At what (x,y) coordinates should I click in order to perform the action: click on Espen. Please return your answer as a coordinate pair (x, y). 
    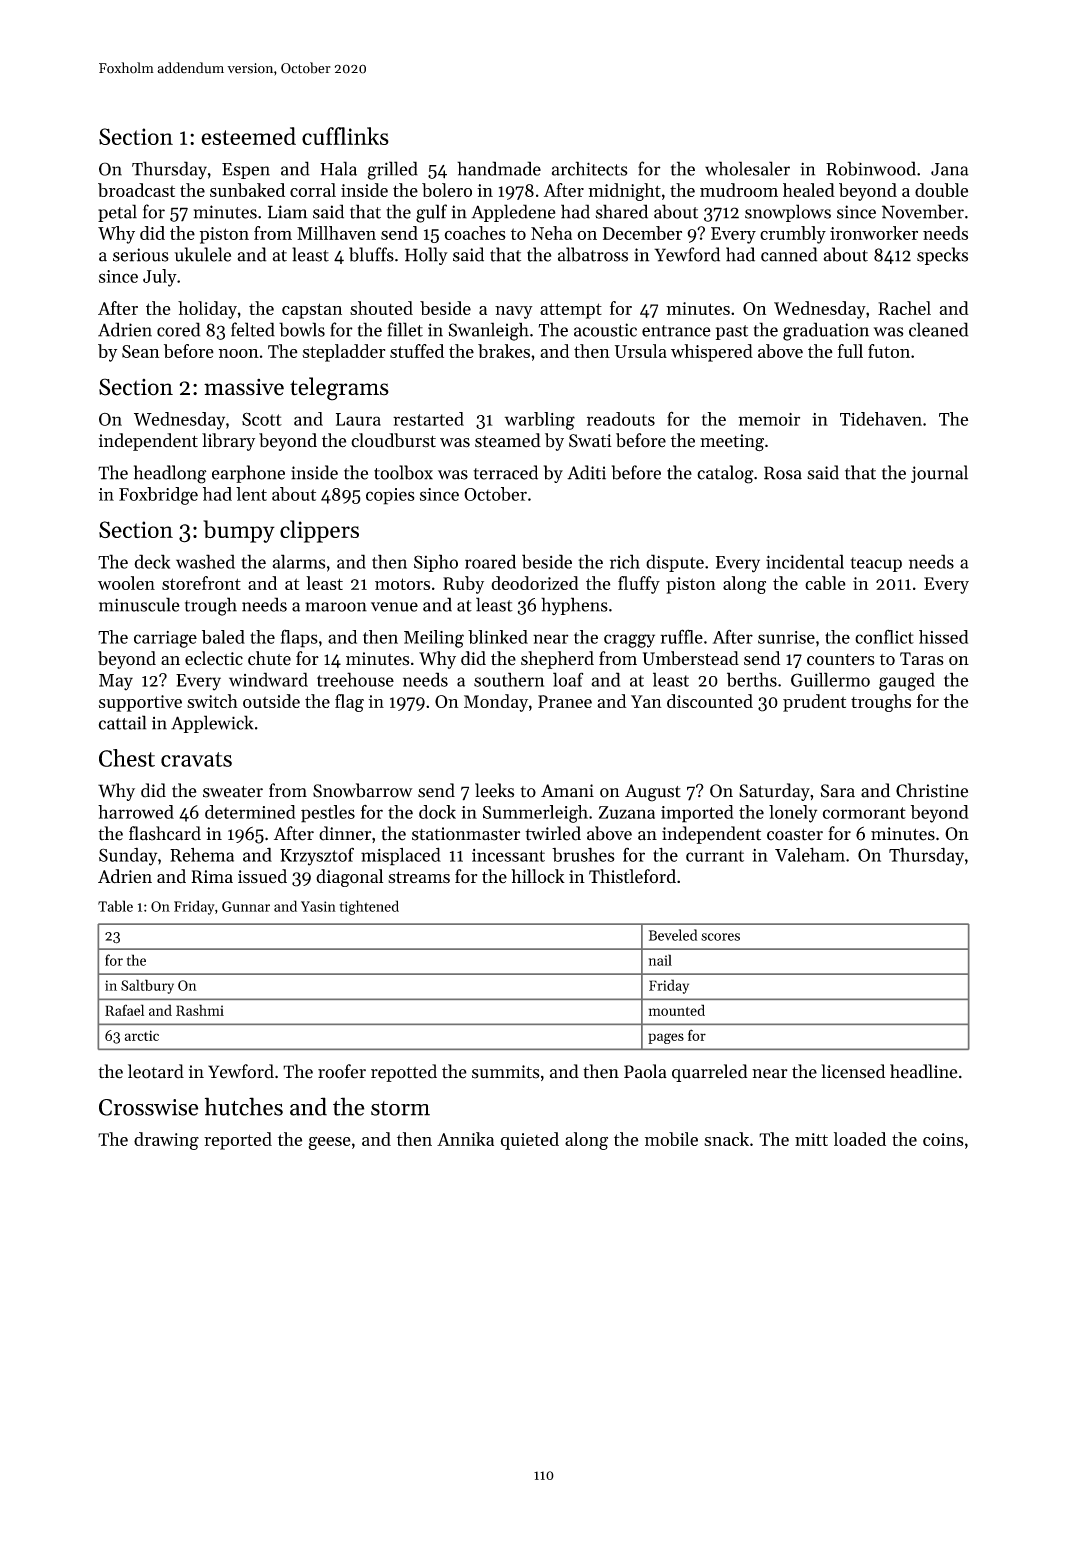
    Looking at the image, I should click on (246, 171).
